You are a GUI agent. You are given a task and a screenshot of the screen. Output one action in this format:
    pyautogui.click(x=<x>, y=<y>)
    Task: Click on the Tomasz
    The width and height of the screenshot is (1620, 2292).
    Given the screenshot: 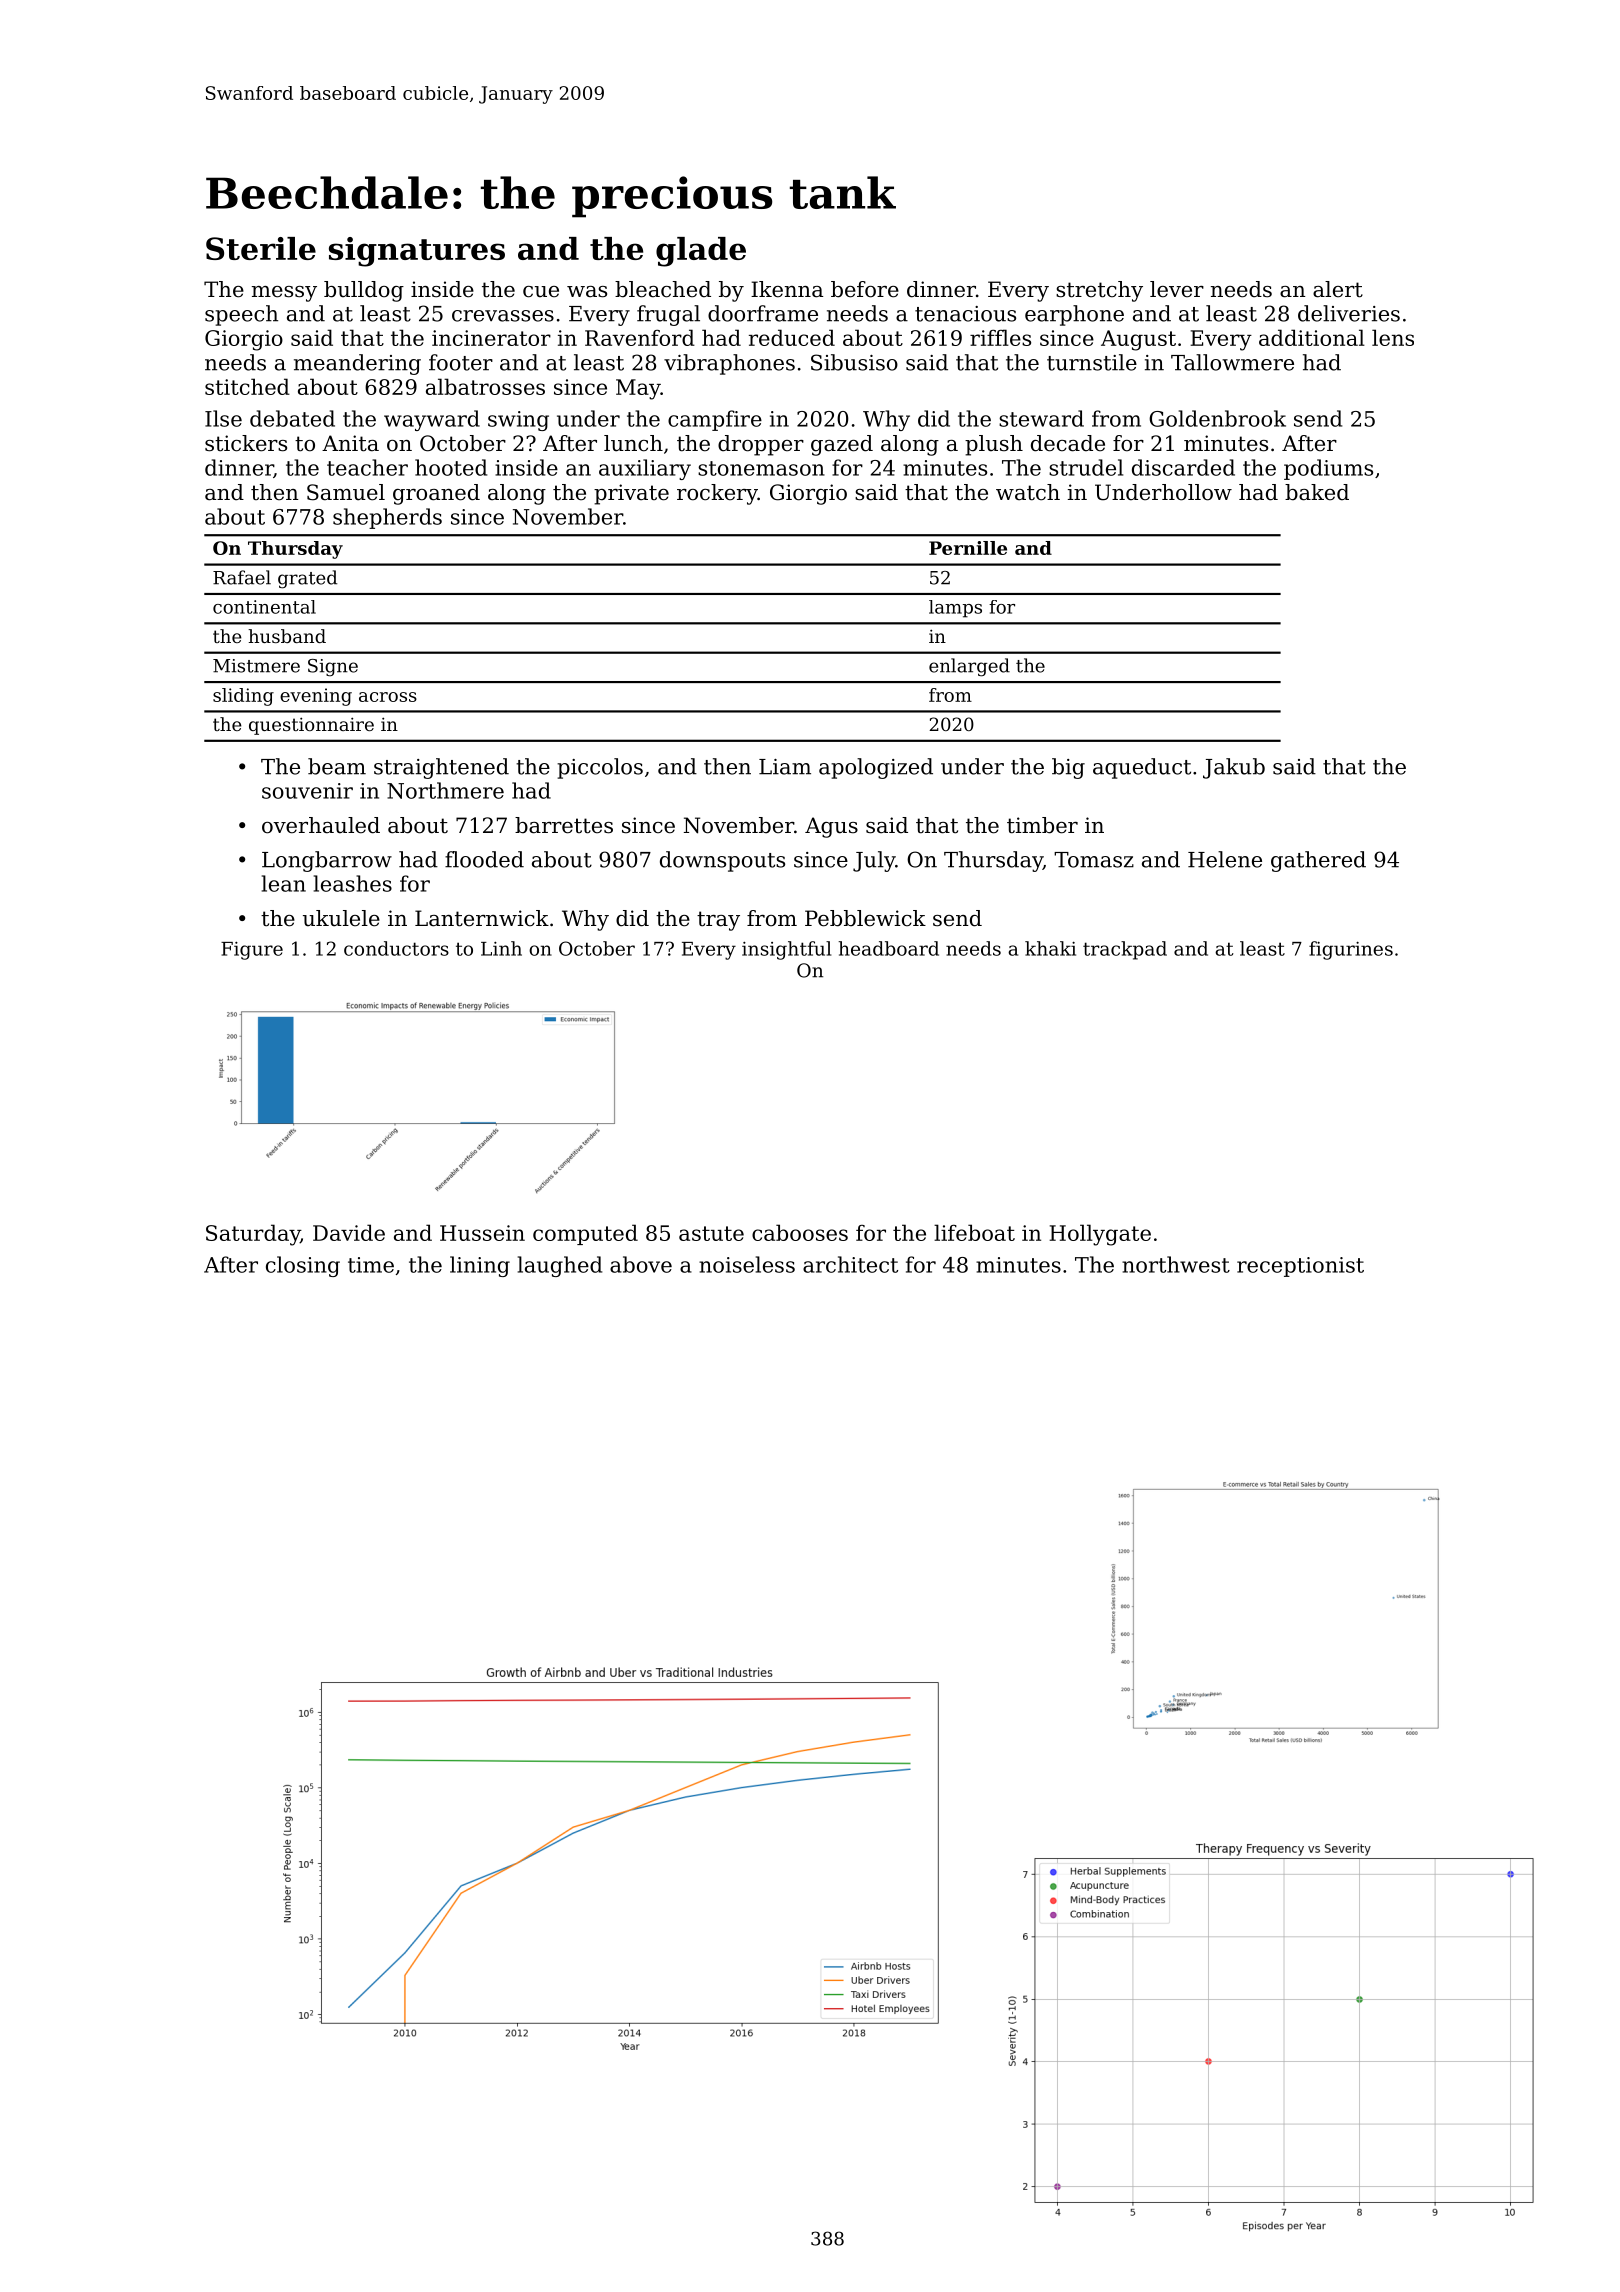 What is the action you would take?
    pyautogui.click(x=1094, y=860)
